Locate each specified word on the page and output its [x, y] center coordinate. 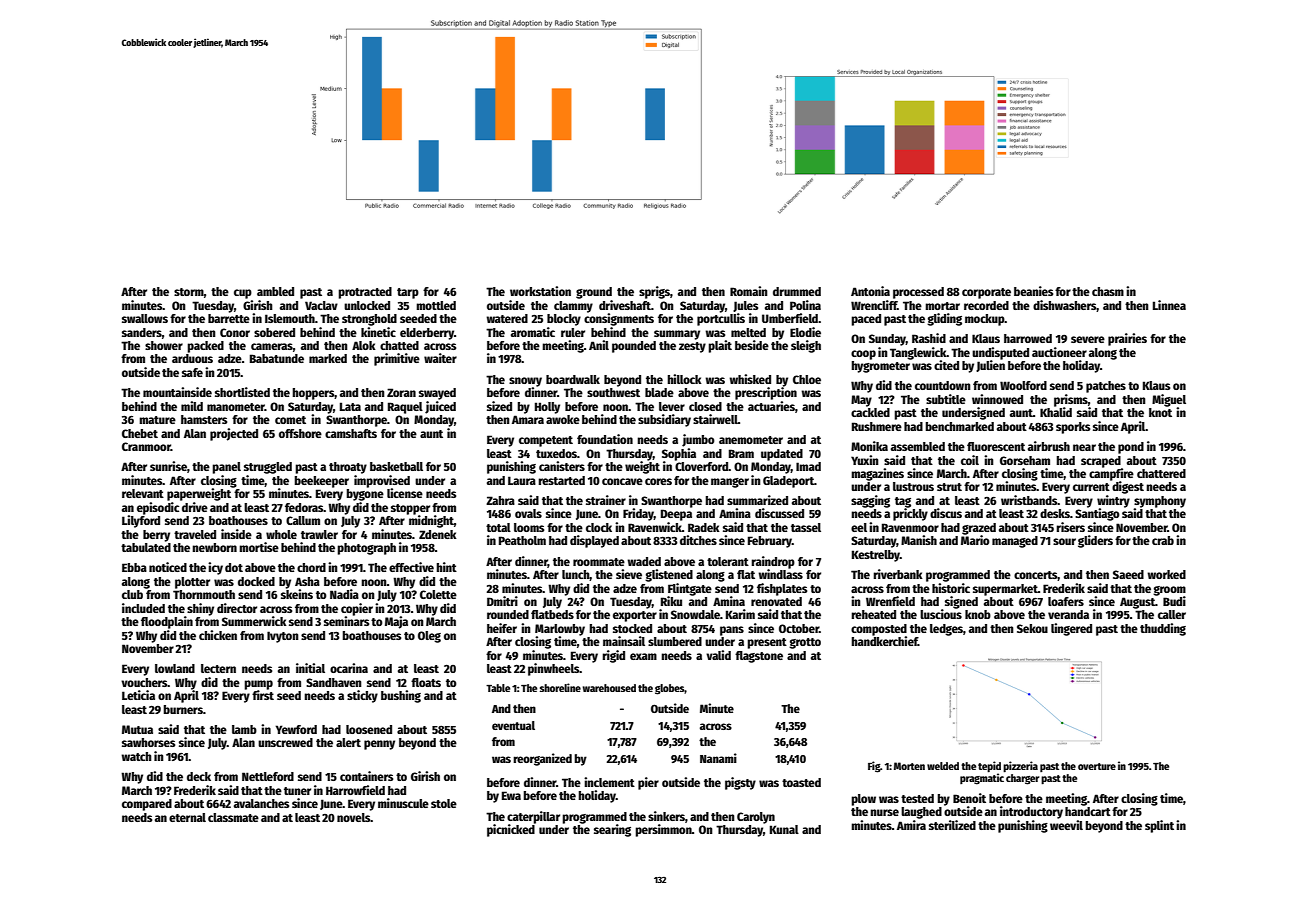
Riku [671, 601]
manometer [236, 407]
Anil [599, 345]
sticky [362, 696]
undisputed [1000, 353]
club [132, 594]
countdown [942, 385]
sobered [274, 332]
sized [499, 406]
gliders [1095, 541]
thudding [1163, 629]
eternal [187, 817]
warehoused [609, 688]
